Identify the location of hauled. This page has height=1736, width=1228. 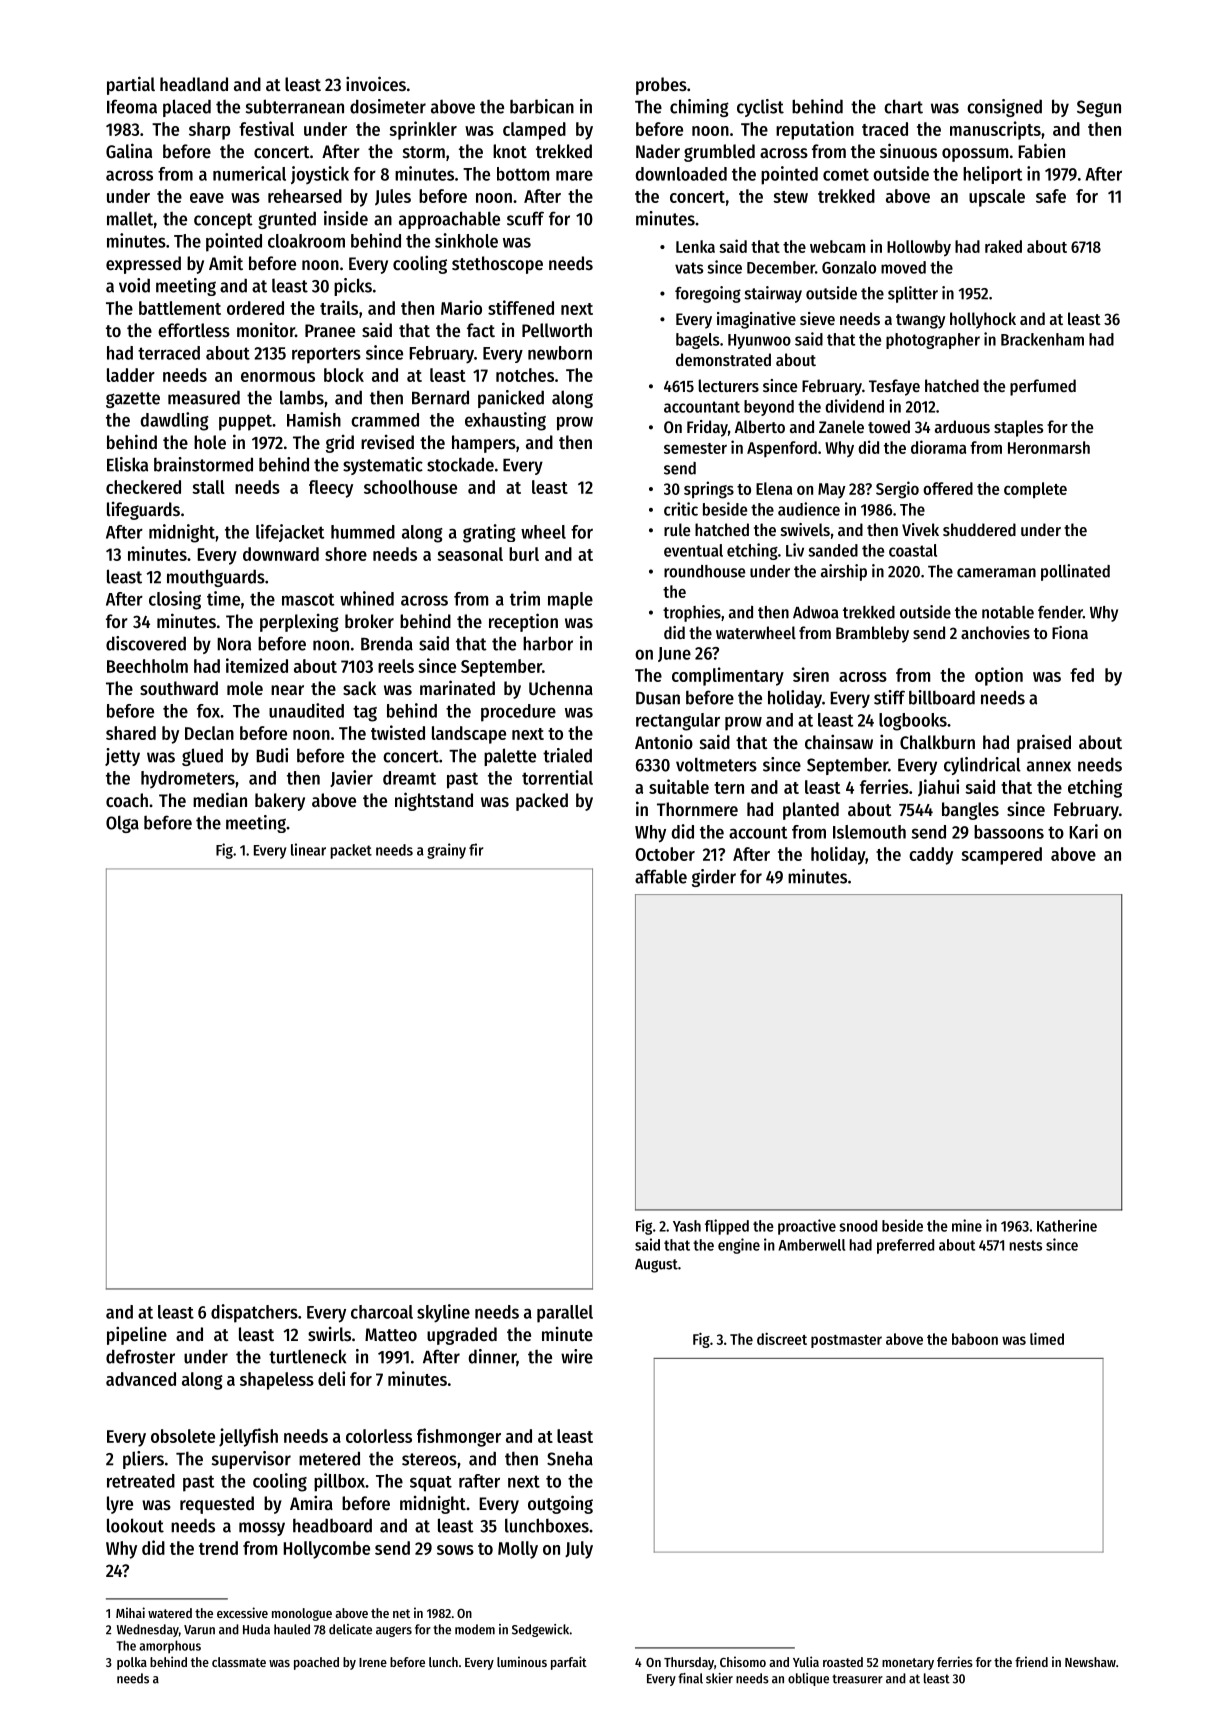
(292, 1629).
